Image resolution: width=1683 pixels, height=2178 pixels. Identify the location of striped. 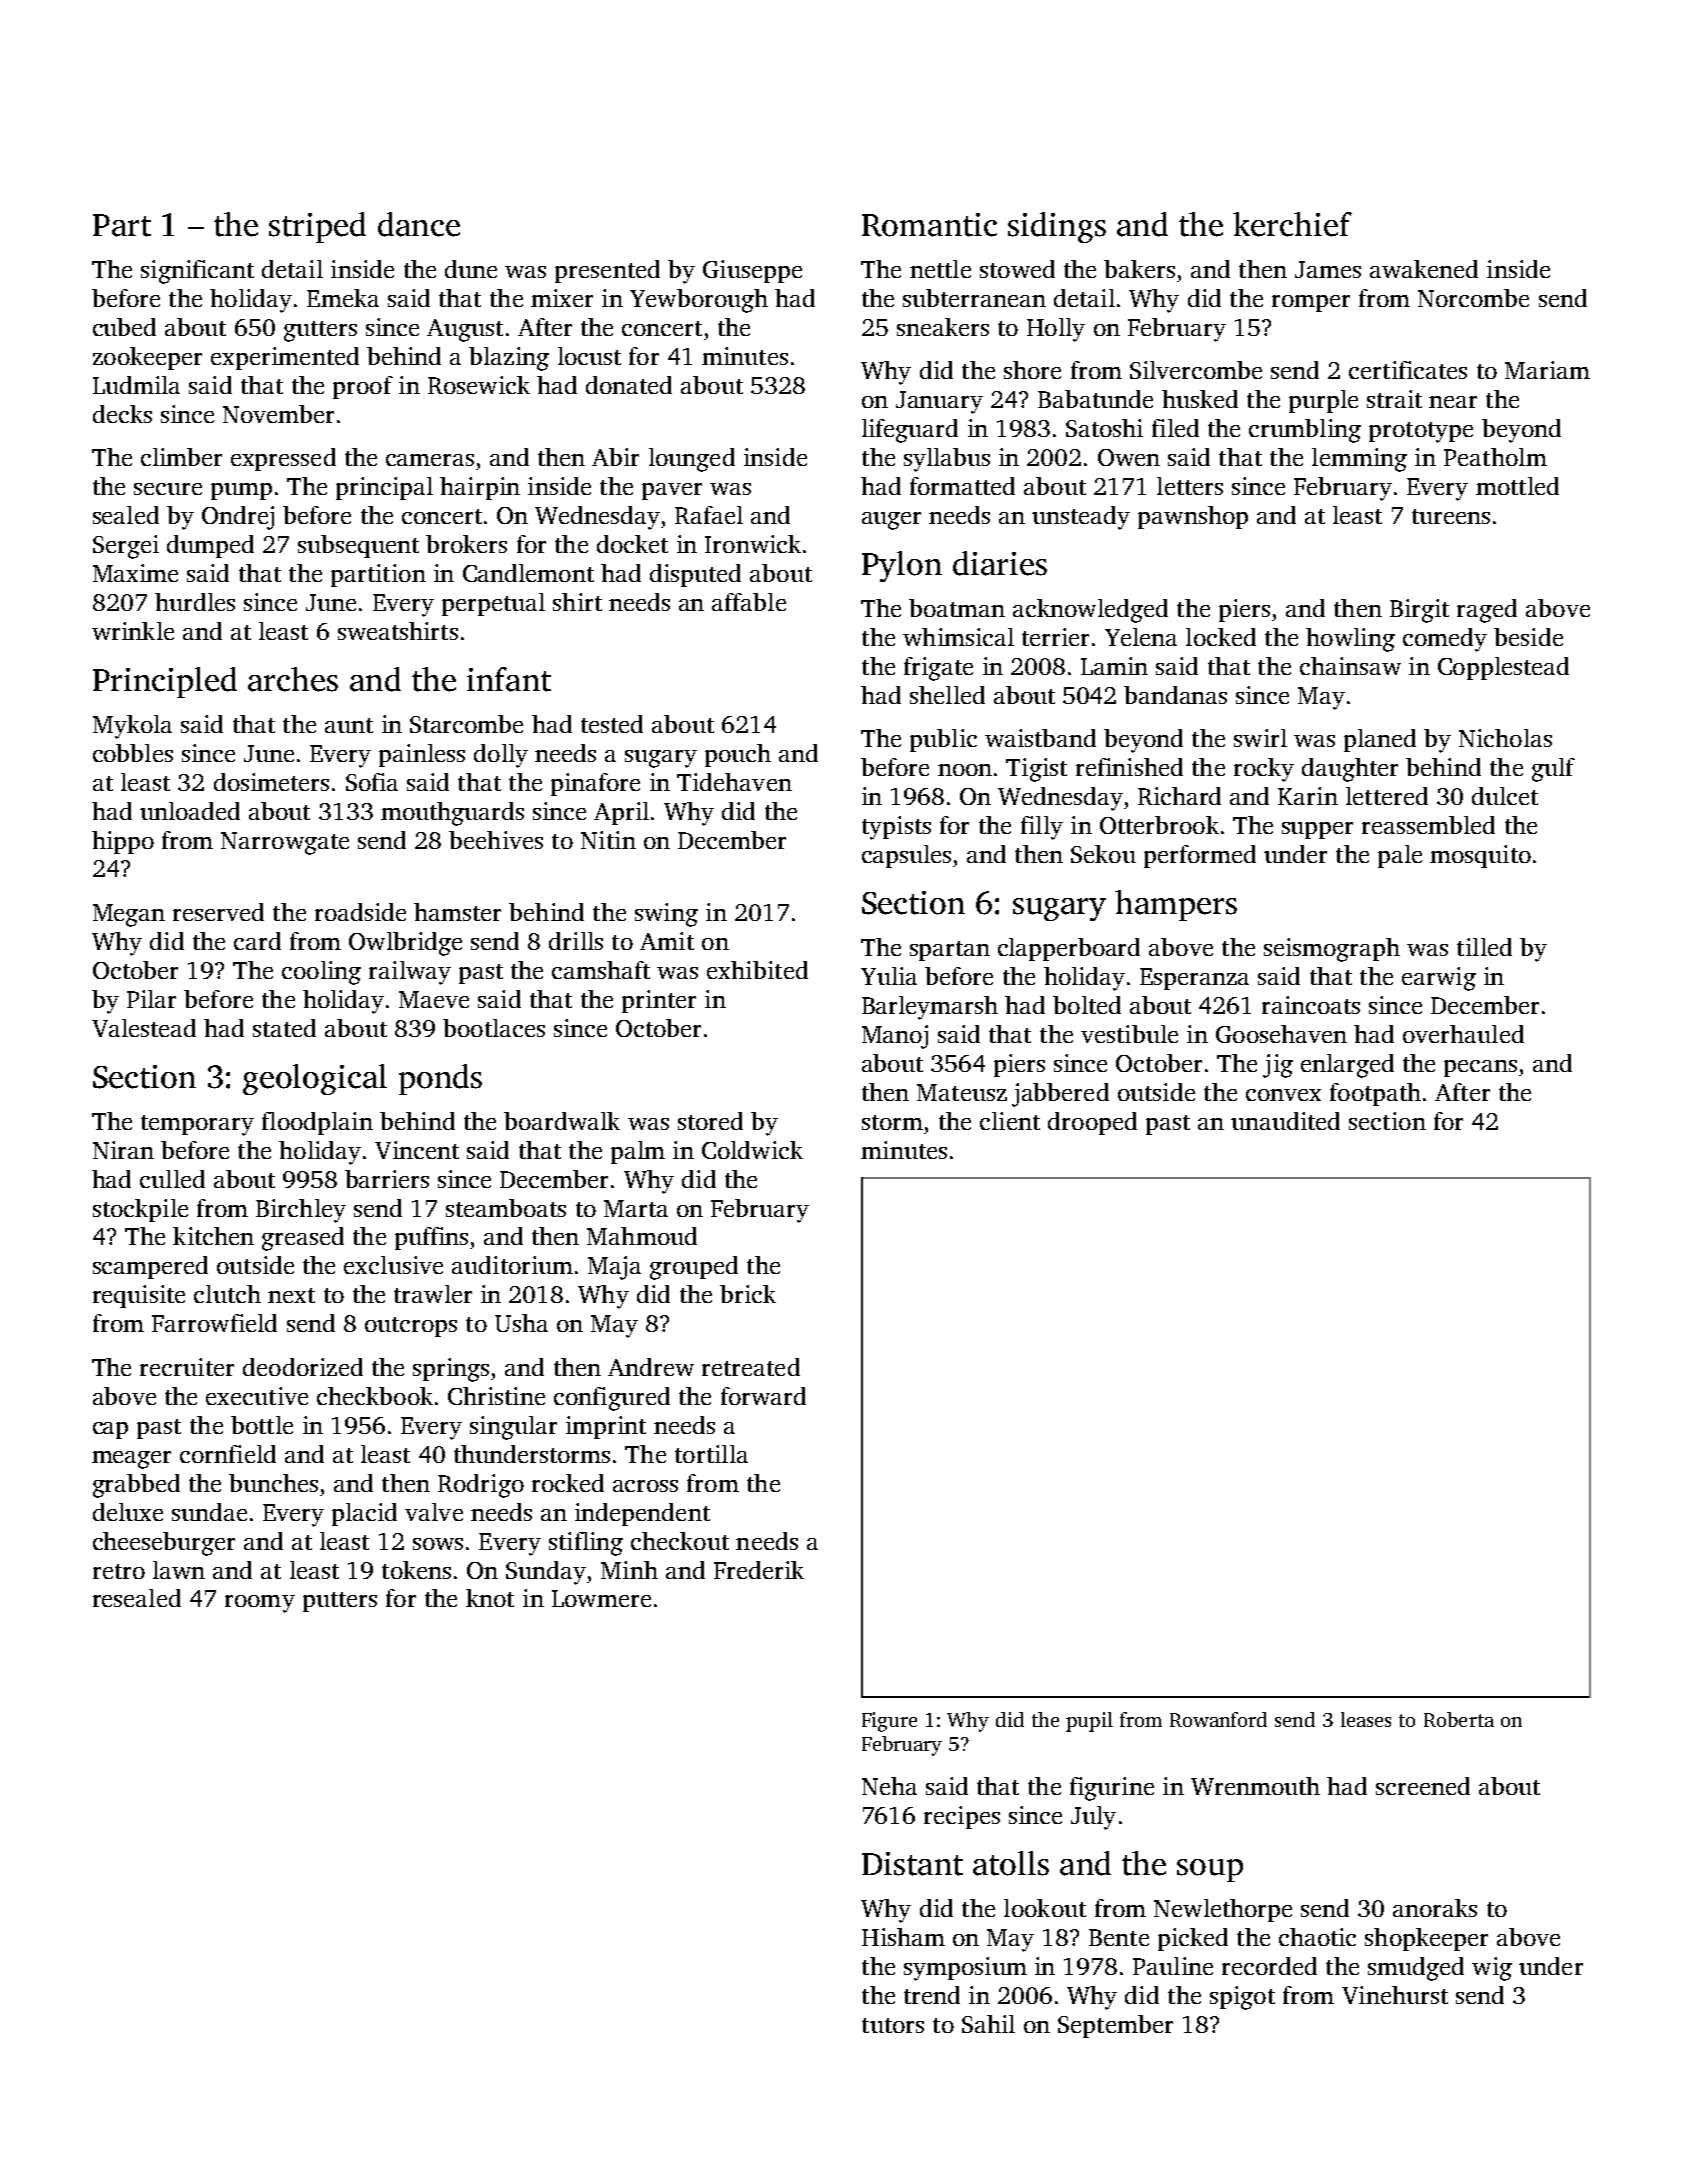
(317, 227).
